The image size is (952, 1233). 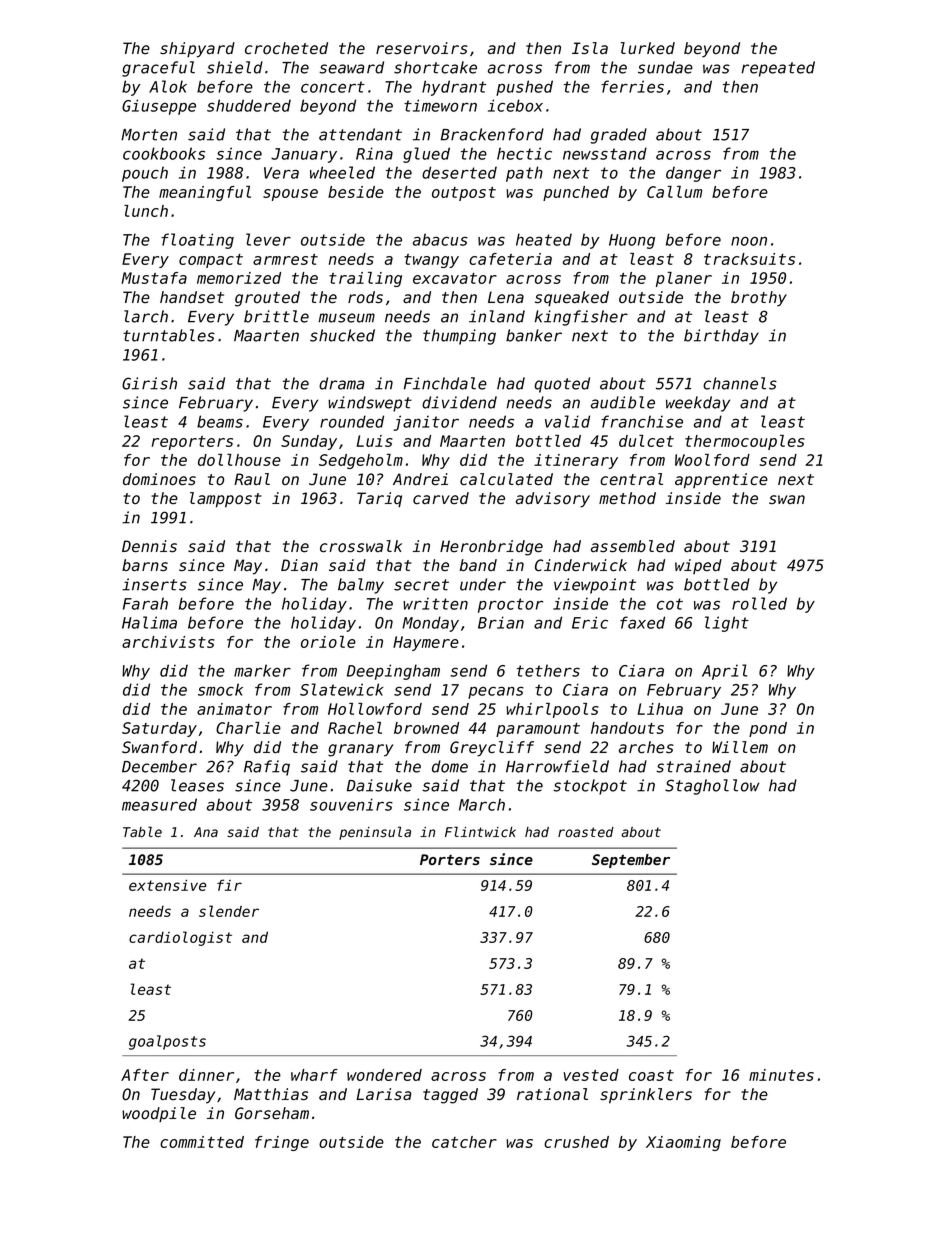 What do you see at coordinates (286, 48) in the screenshot?
I see `crocheted` at bounding box center [286, 48].
